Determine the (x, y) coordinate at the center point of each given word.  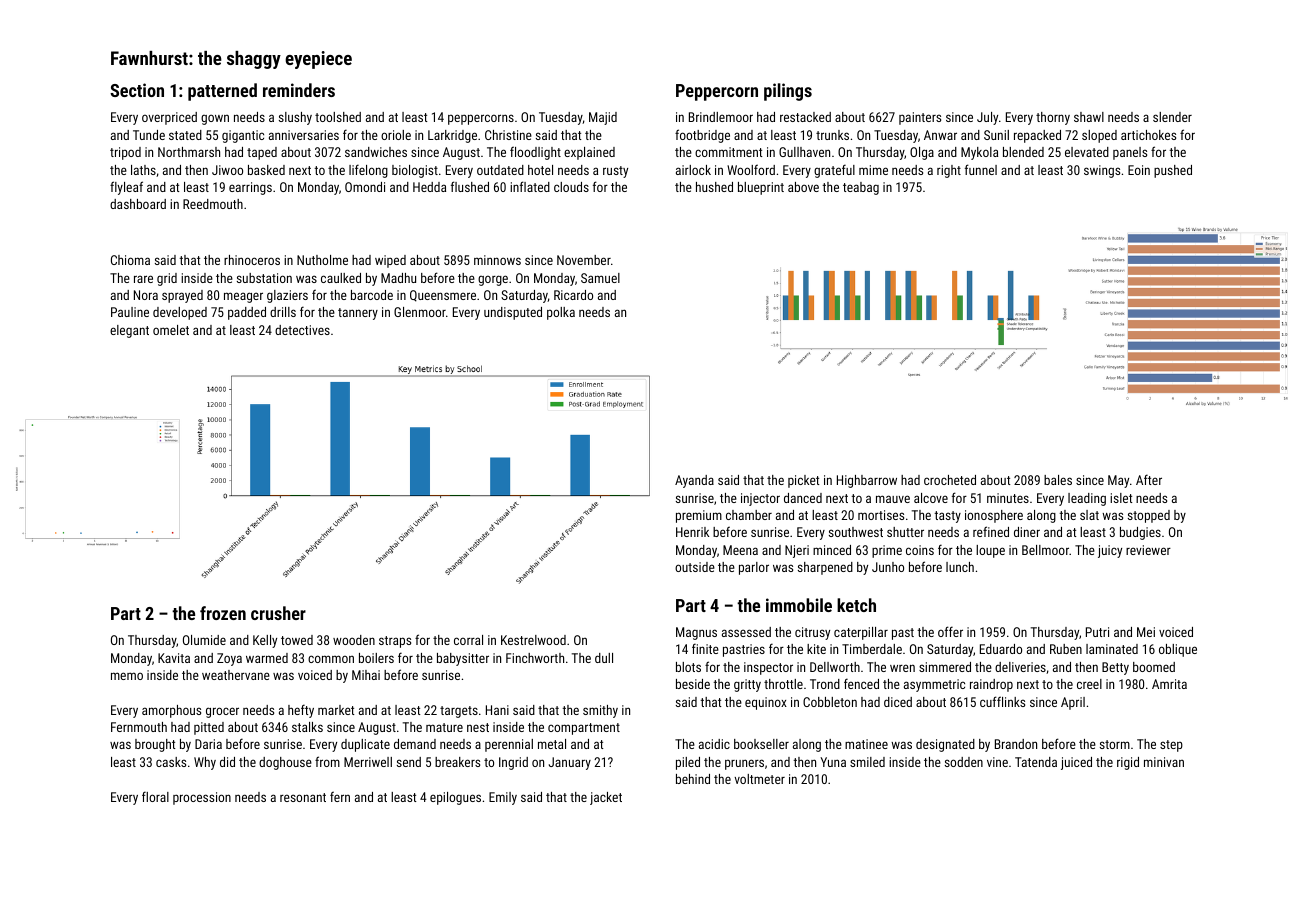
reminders (299, 90)
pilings (788, 92)
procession (202, 798)
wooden (354, 640)
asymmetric (934, 685)
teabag (861, 188)
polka (561, 313)
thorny (1053, 118)
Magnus (696, 633)
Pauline (130, 312)
